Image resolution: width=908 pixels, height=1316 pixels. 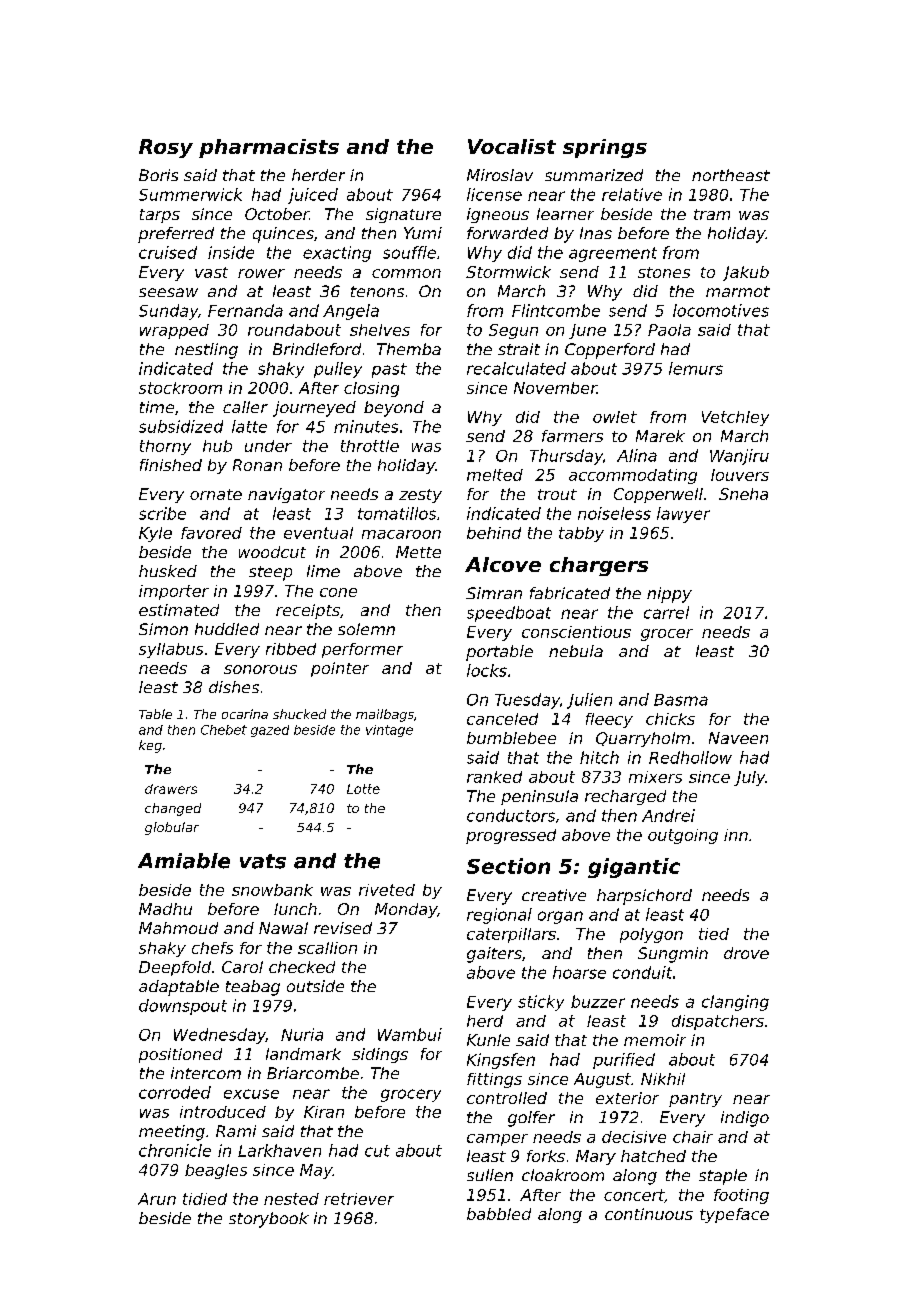 I want to click on speedboat, so click(x=509, y=614).
